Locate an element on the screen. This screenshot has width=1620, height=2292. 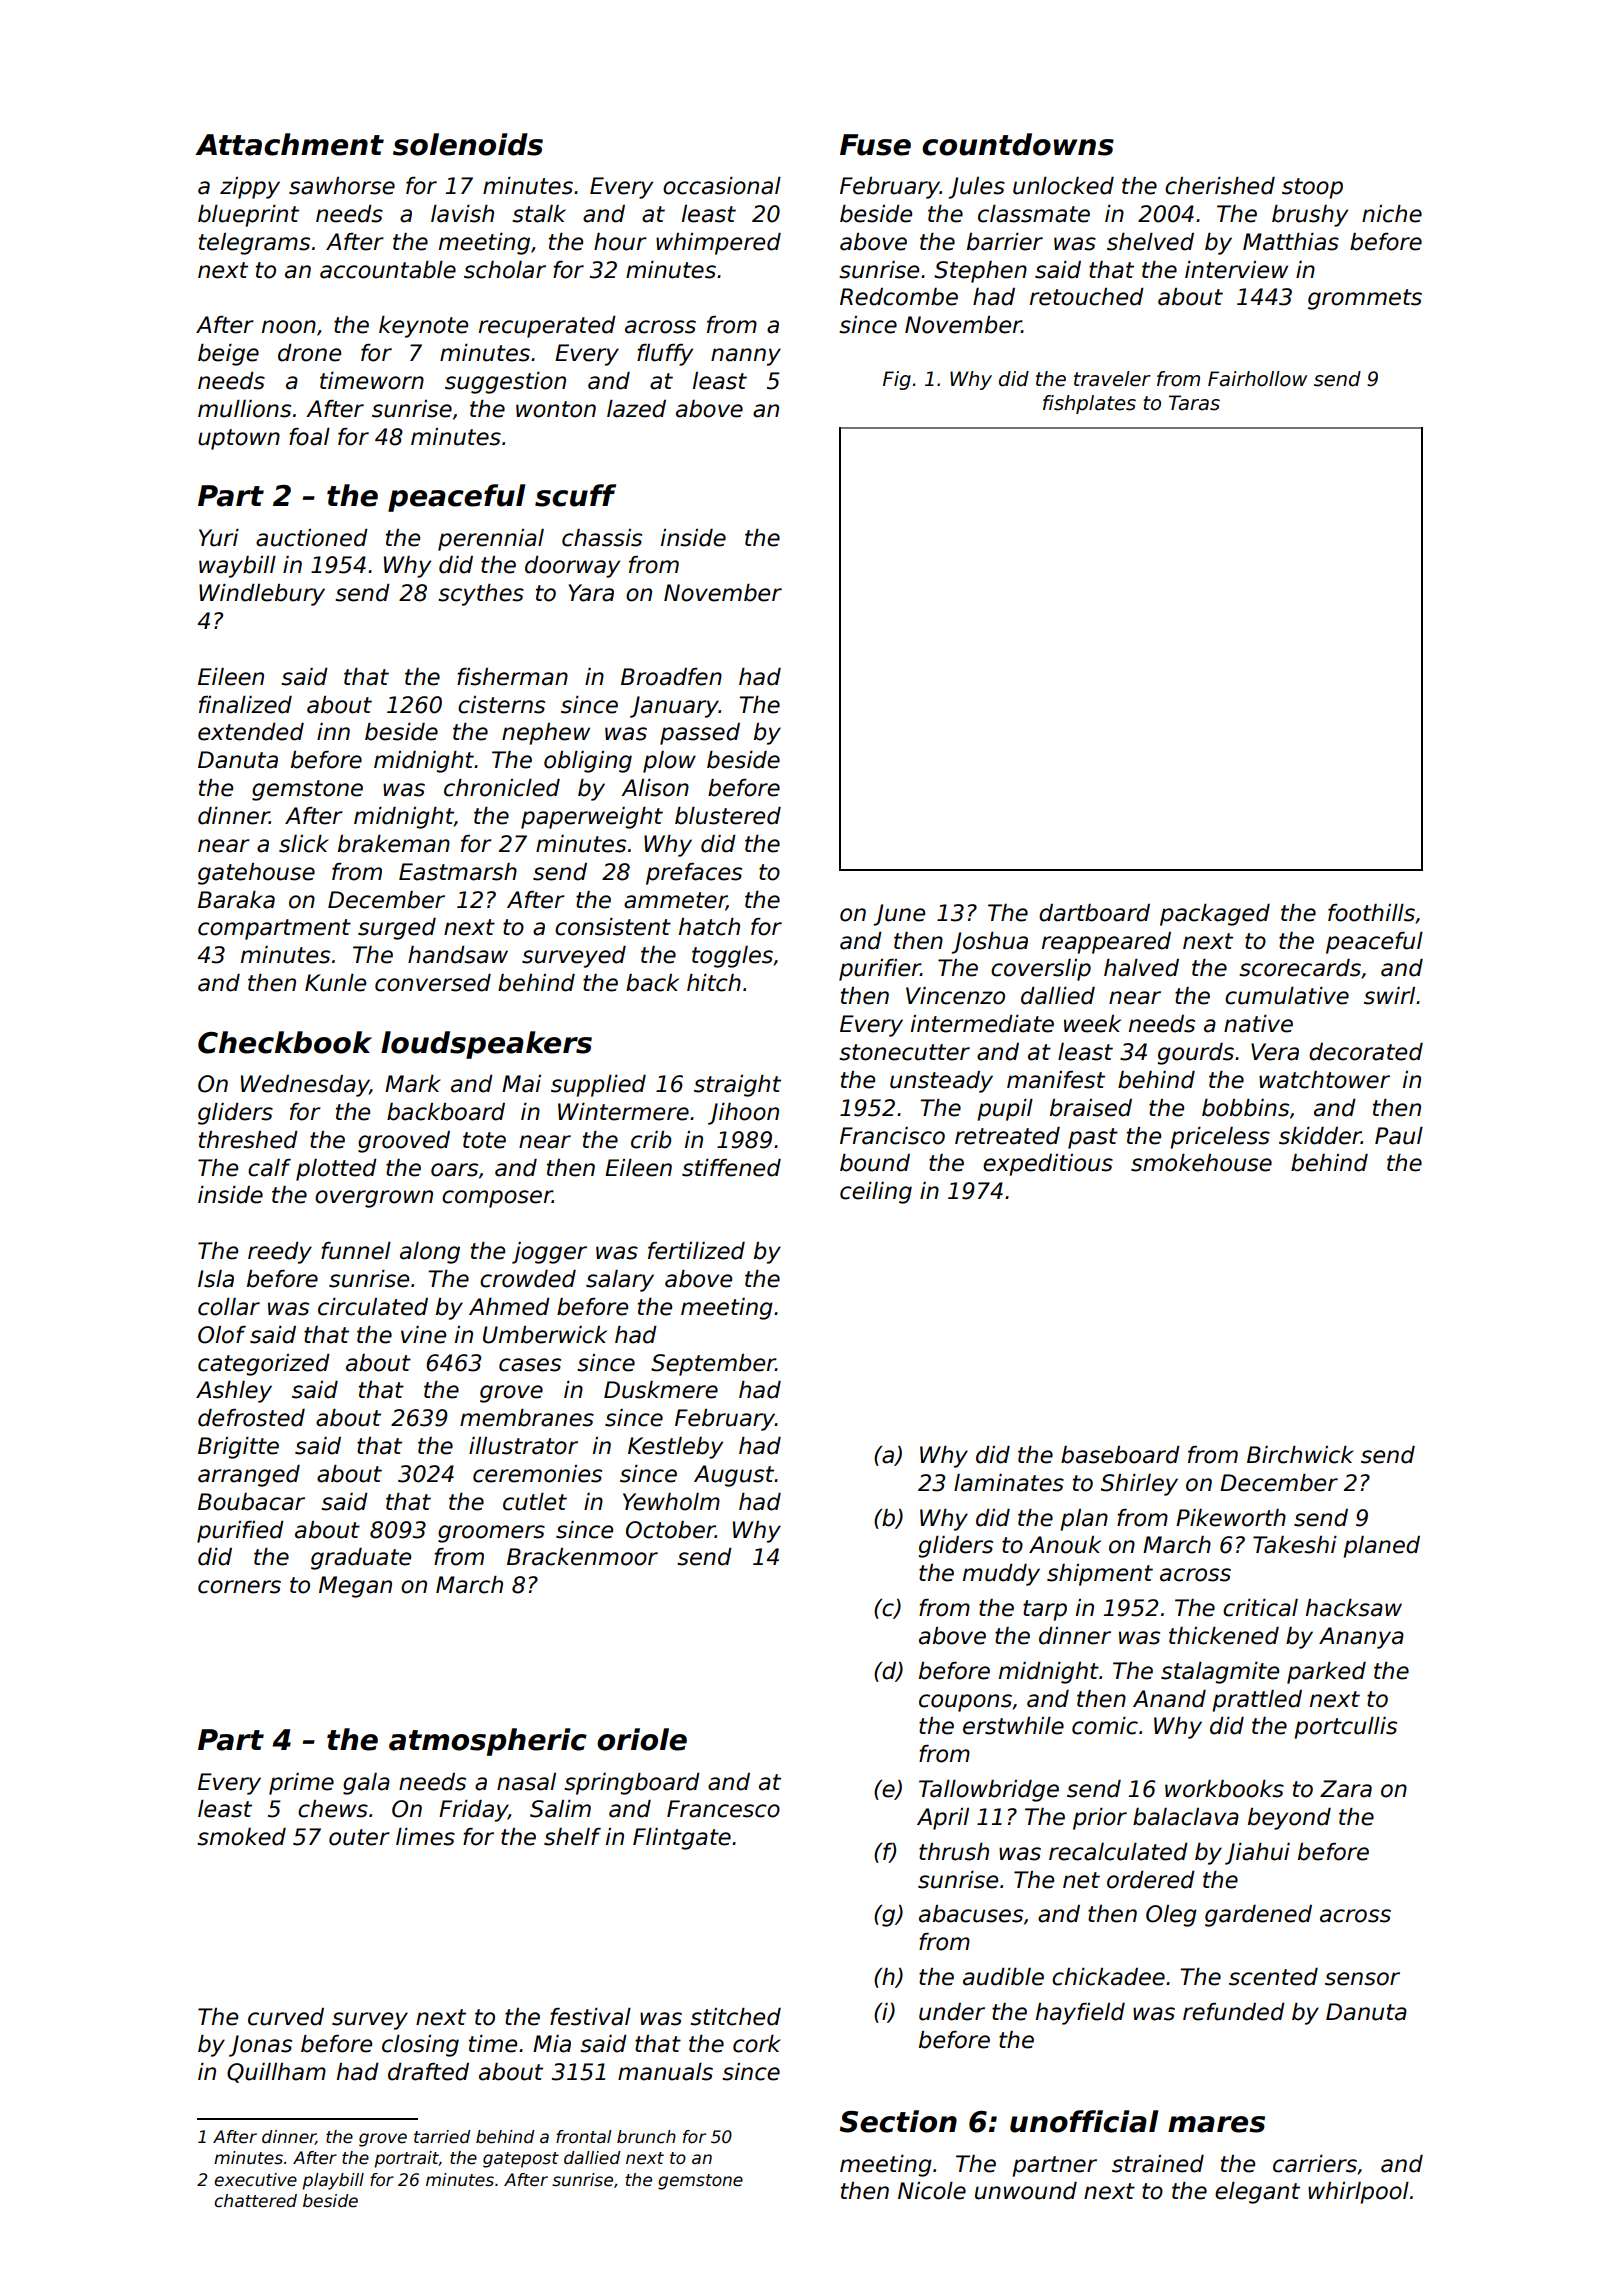
swirl is located at coordinates (1389, 996).
